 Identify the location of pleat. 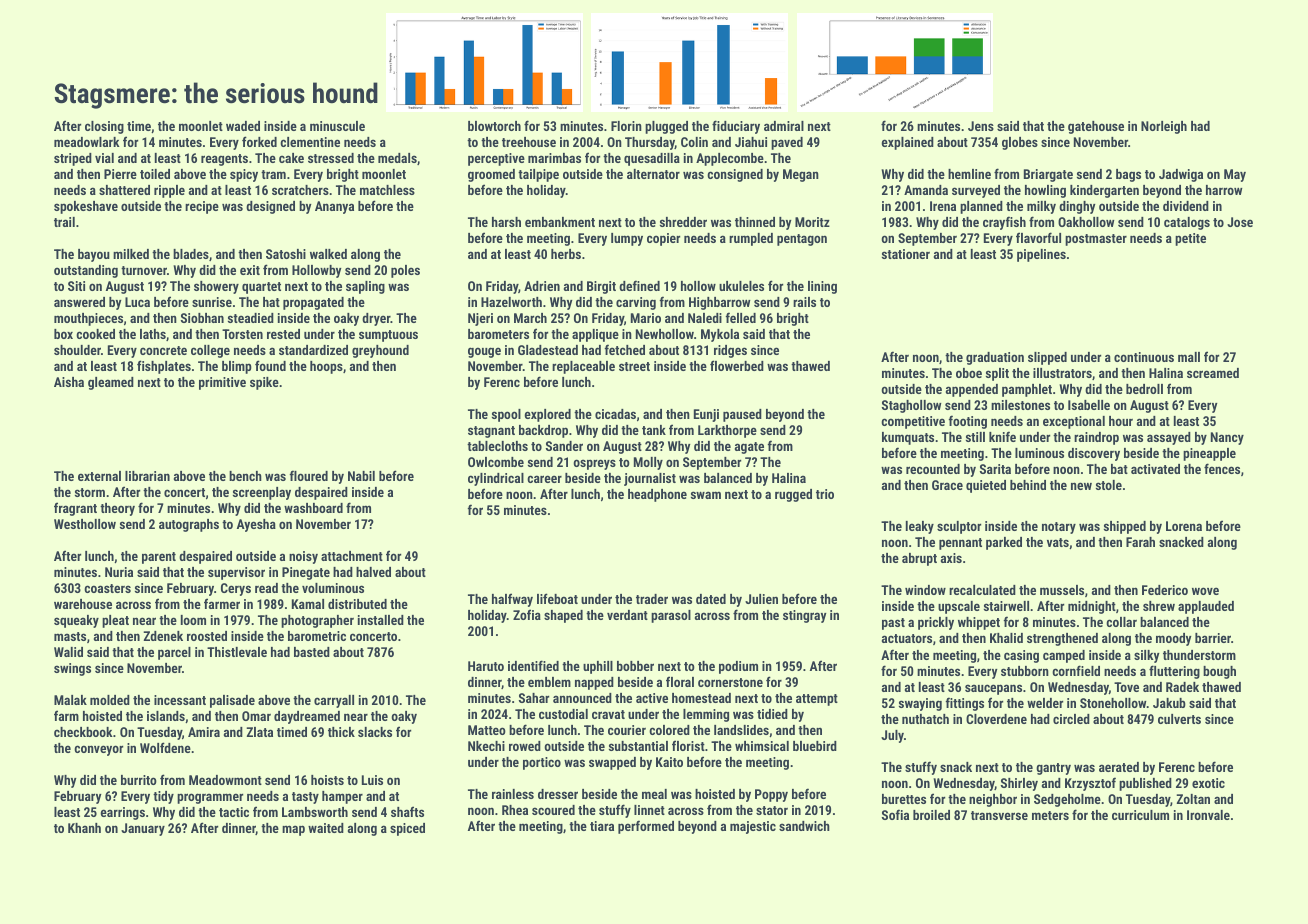
(115, 621).
